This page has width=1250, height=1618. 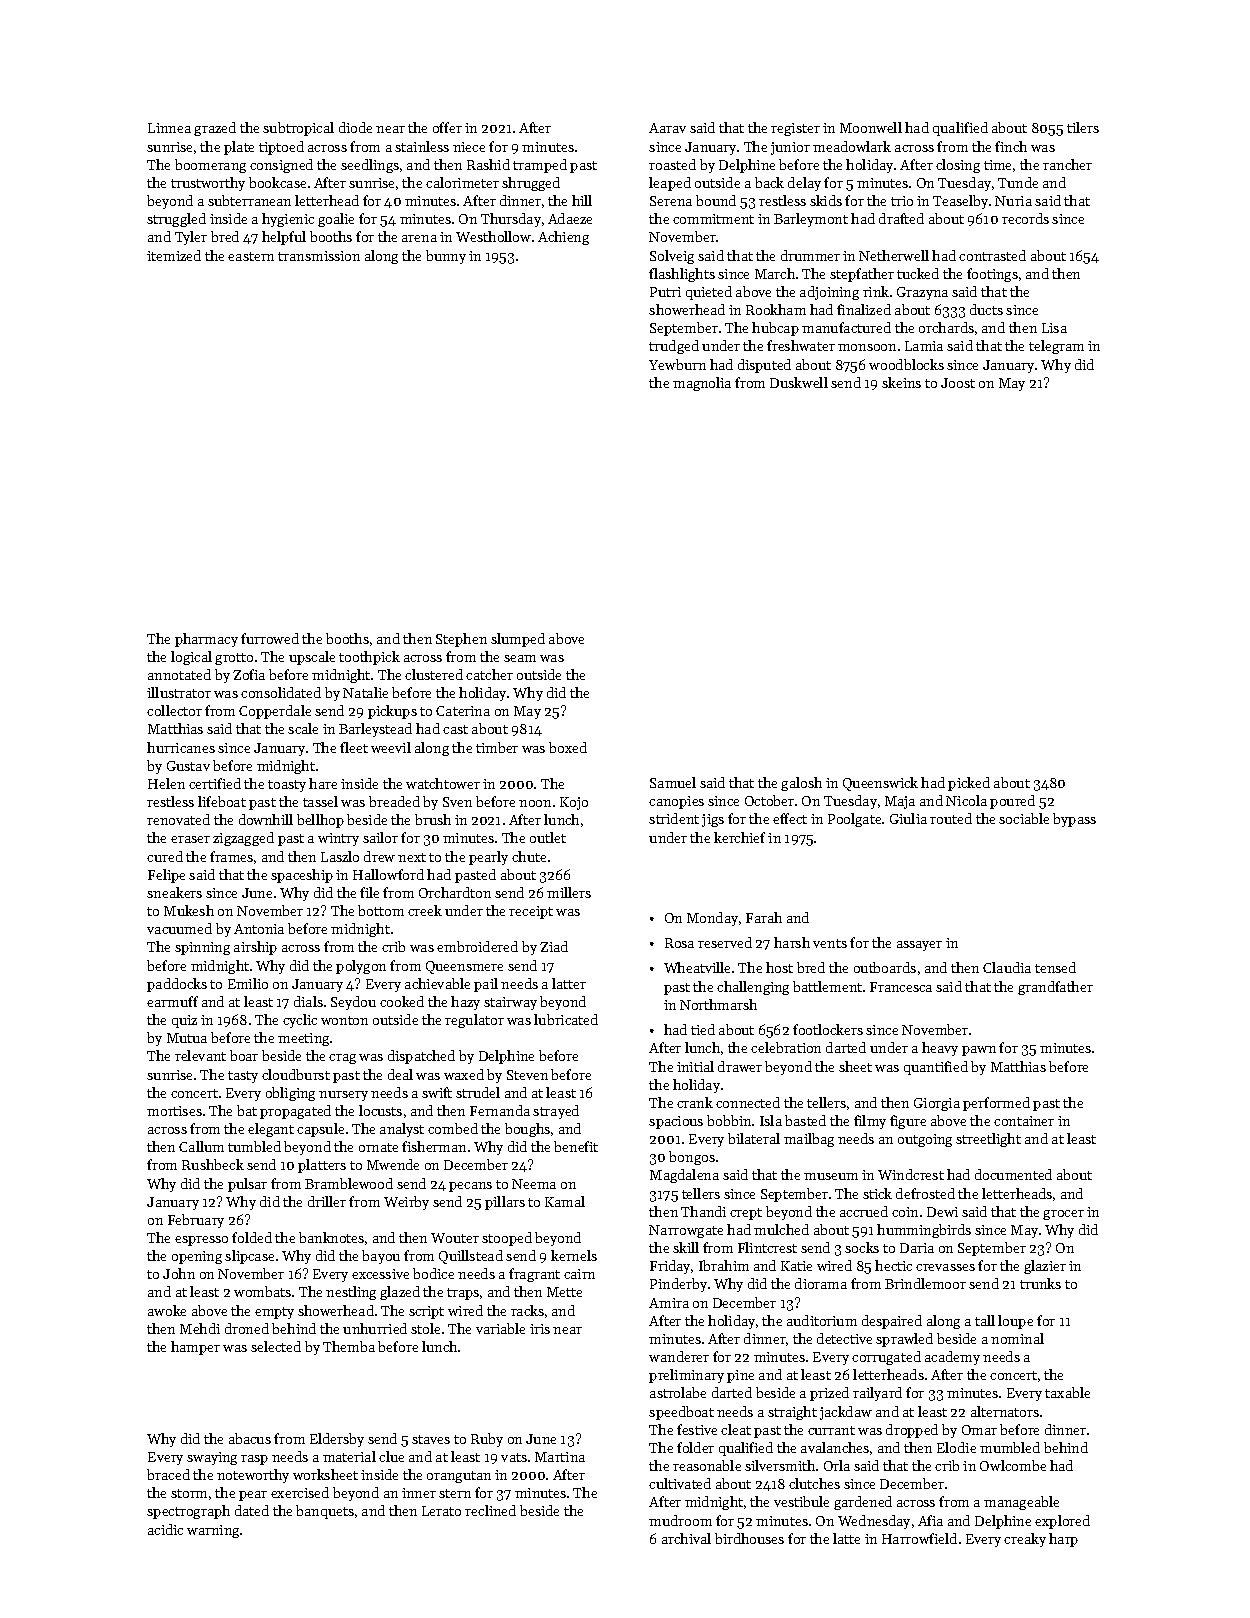 I want to click on archival, so click(x=686, y=1538).
